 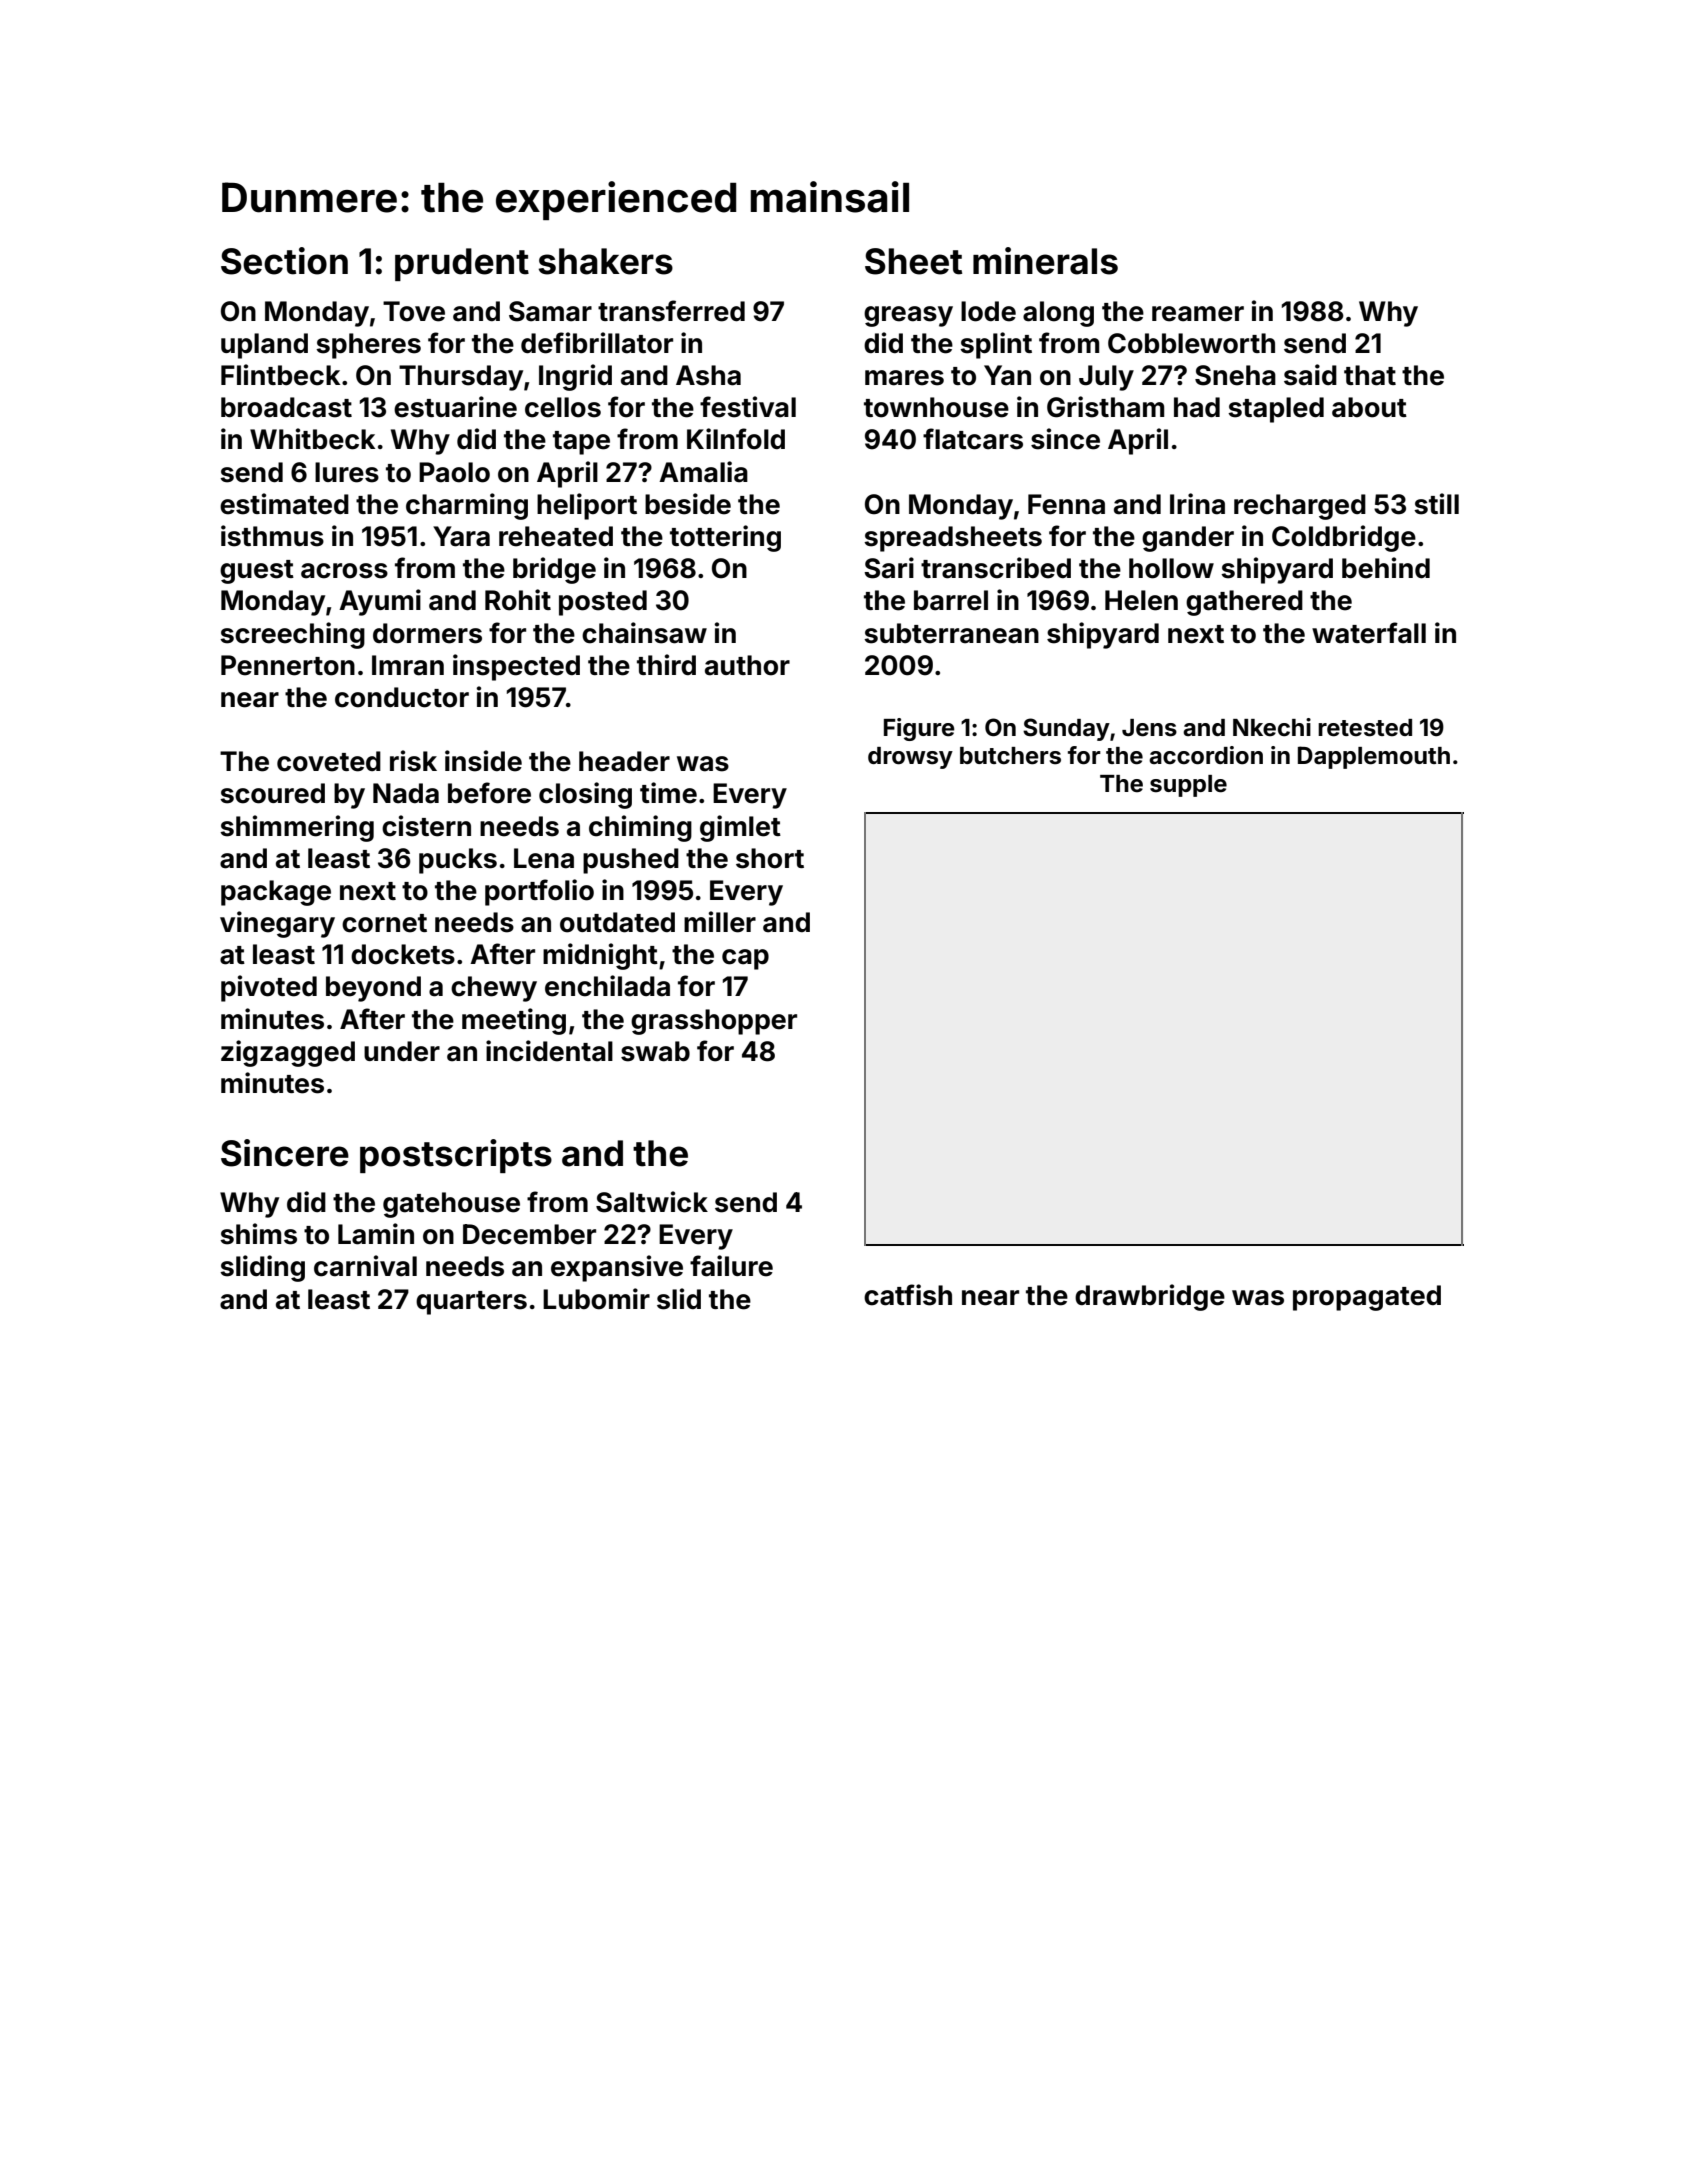 What do you see at coordinates (745, 959) in the screenshot?
I see `cap` at bounding box center [745, 959].
